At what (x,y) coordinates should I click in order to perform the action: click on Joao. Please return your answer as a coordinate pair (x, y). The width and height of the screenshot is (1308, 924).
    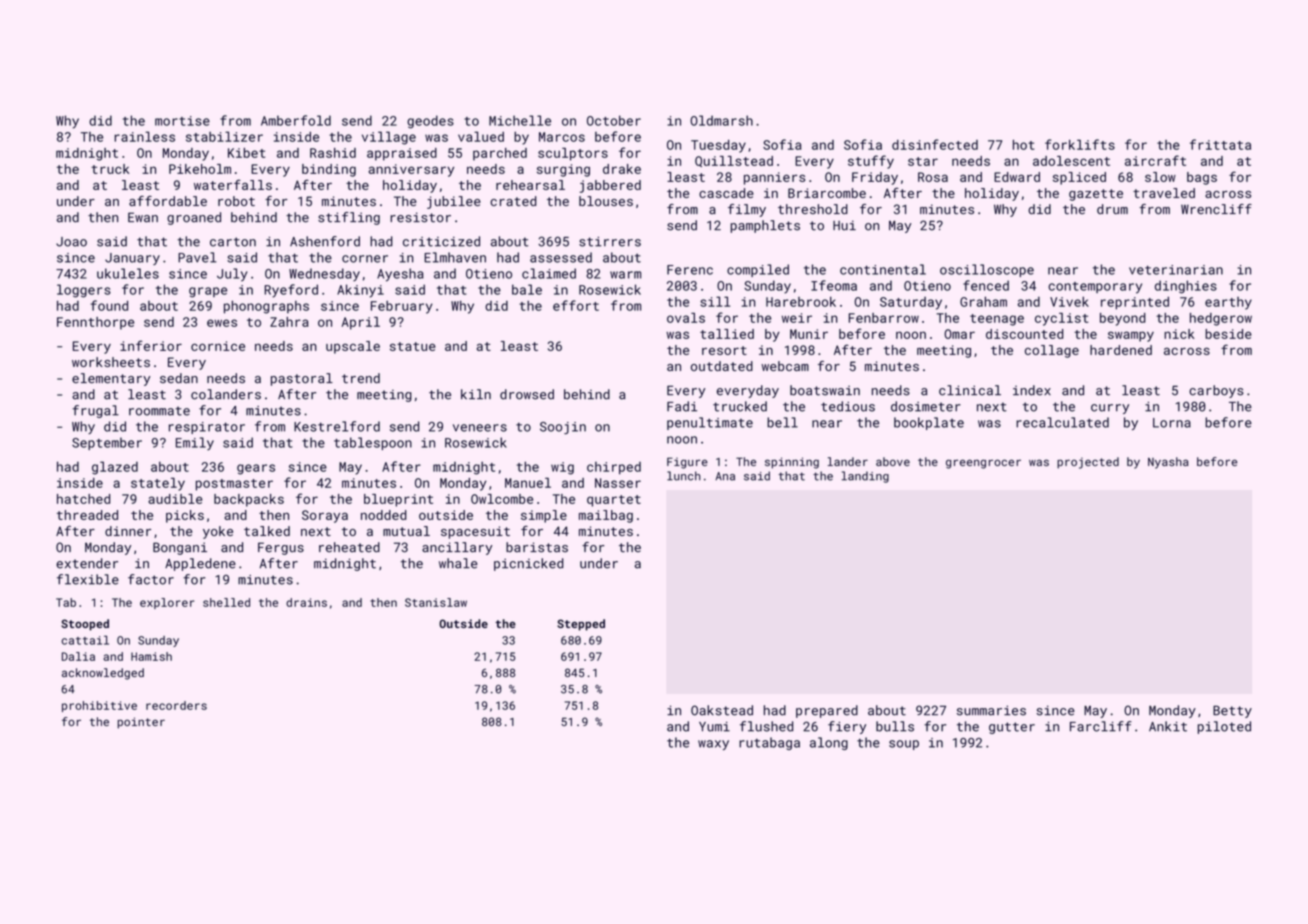
    Looking at the image, I should click on (71, 242).
